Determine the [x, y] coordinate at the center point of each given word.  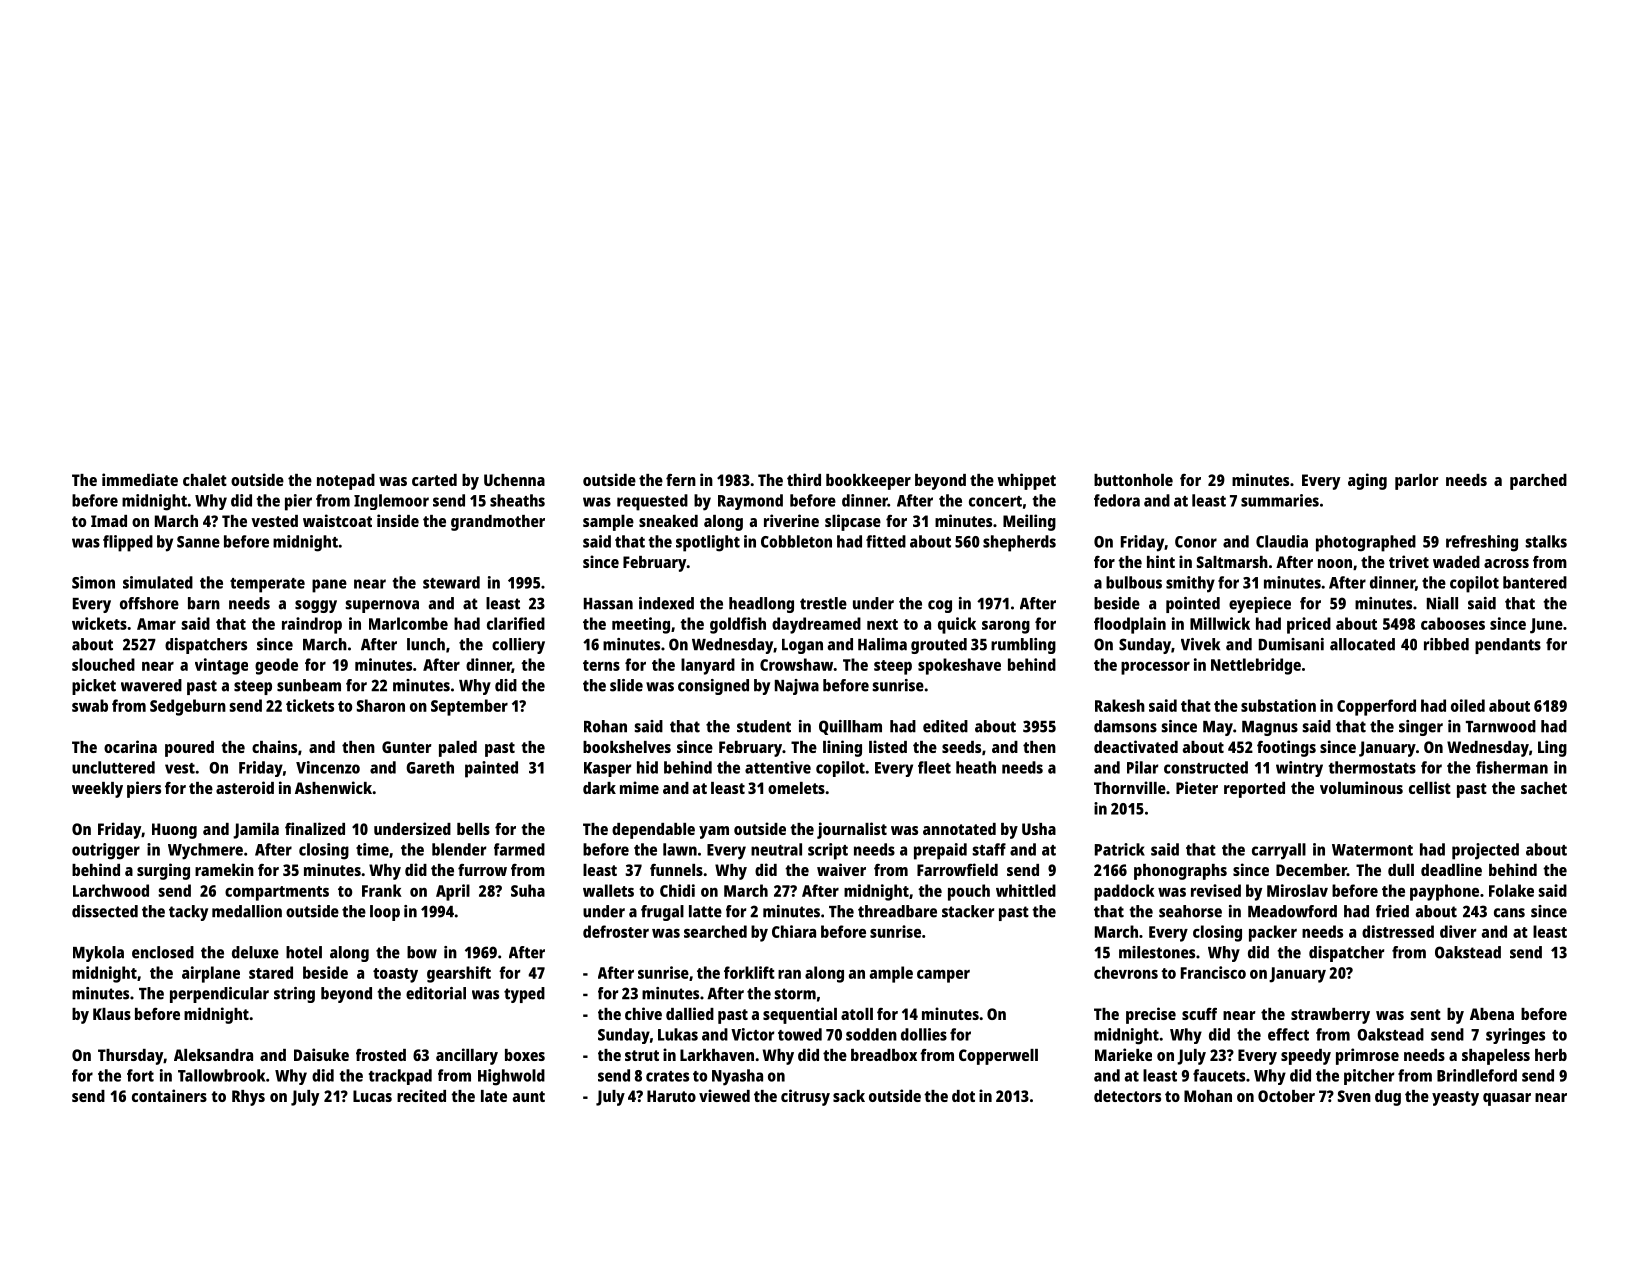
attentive [778, 767]
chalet [205, 480]
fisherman [1512, 767]
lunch [426, 644]
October [1286, 1096]
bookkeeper [868, 482]
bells [473, 829]
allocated [1362, 644]
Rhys [248, 1098]
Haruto [671, 1096]
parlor [1417, 482]
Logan [802, 646]
